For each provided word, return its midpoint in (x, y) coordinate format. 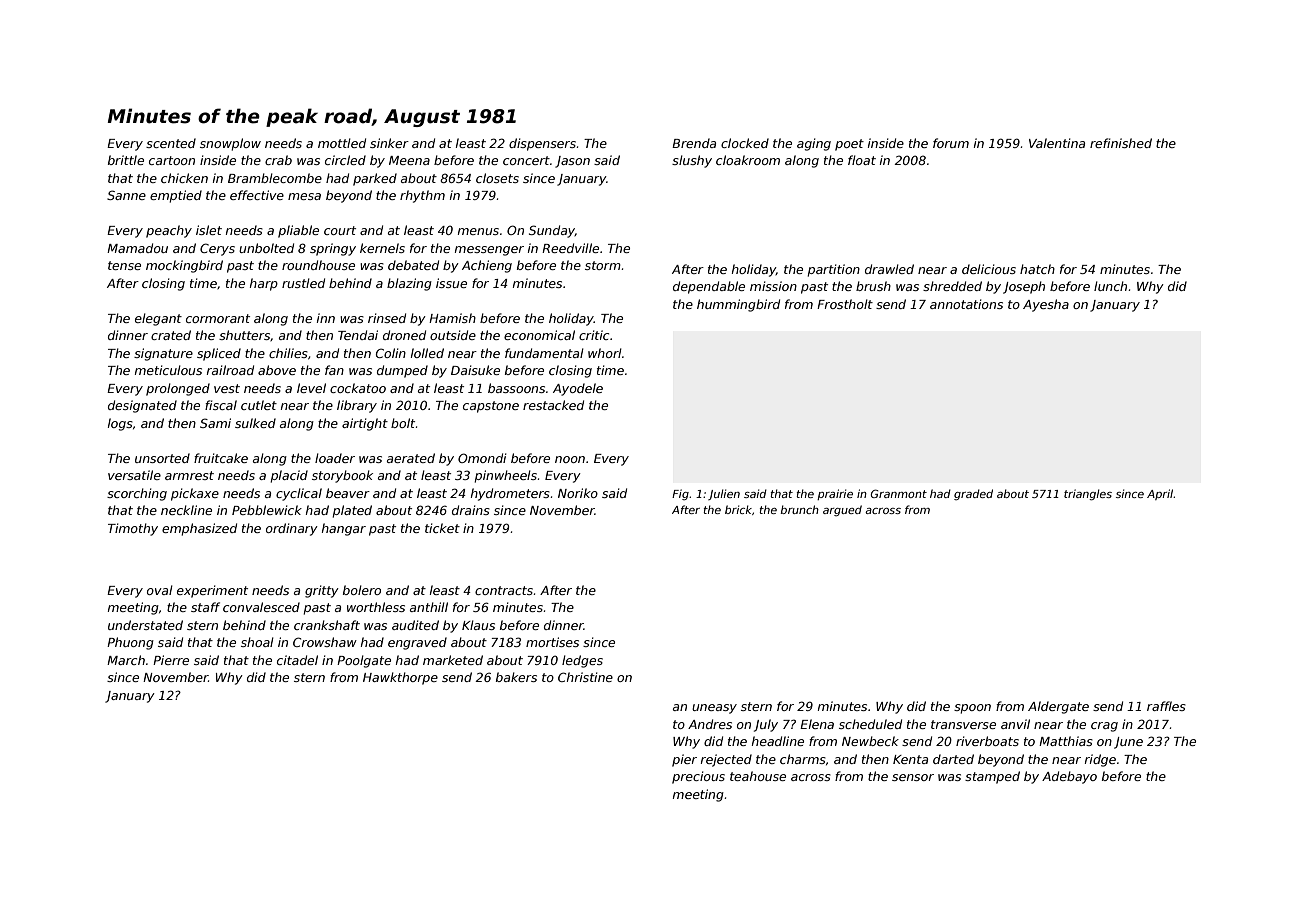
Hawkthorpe (400, 678)
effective (257, 195)
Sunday (552, 231)
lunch (1110, 286)
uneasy (714, 709)
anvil (1015, 724)
